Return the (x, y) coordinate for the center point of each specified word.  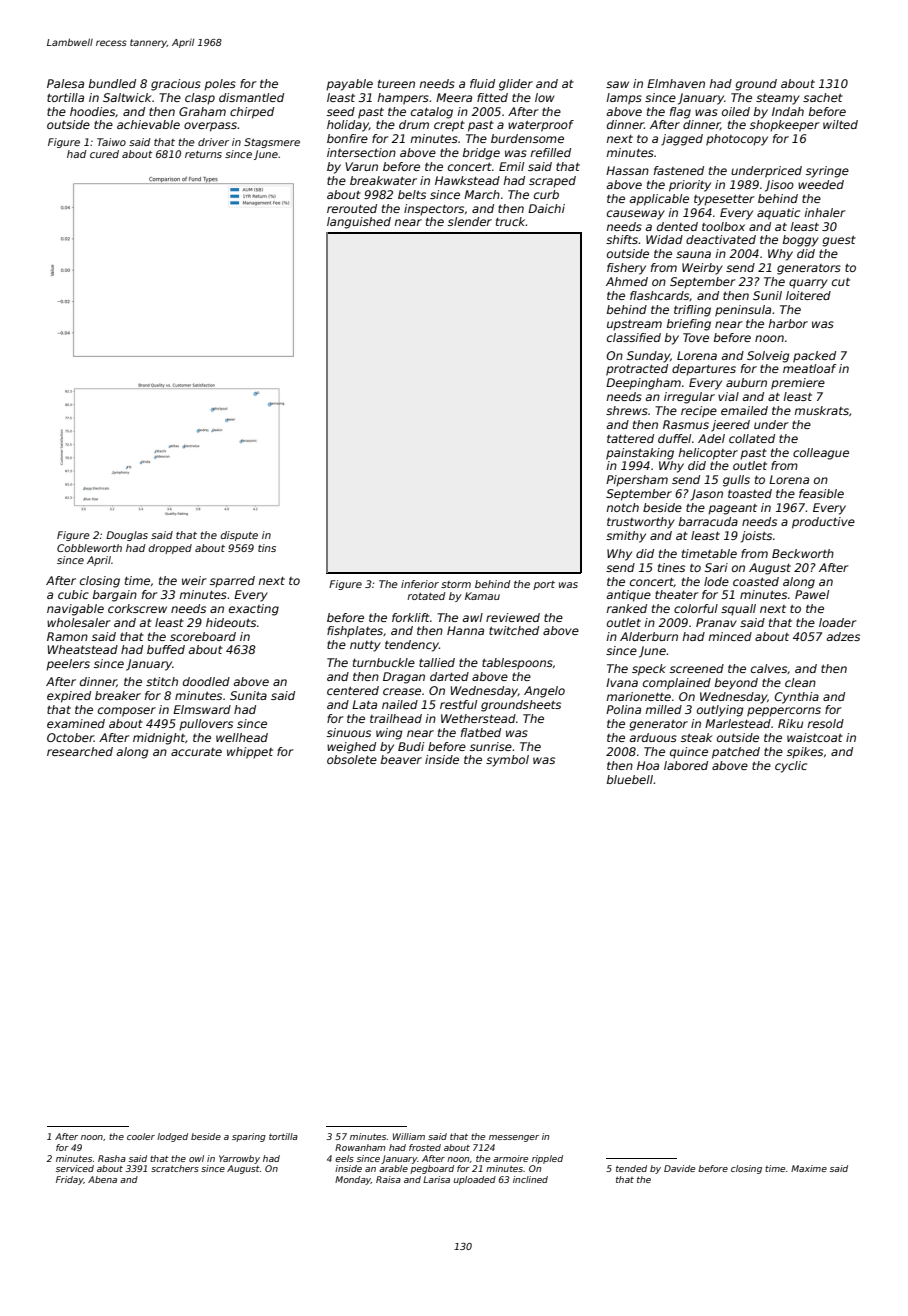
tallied (437, 662)
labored (686, 765)
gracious (176, 85)
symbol (507, 761)
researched (80, 751)
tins (267, 548)
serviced (75, 1168)
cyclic (791, 767)
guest (839, 241)
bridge (481, 154)
